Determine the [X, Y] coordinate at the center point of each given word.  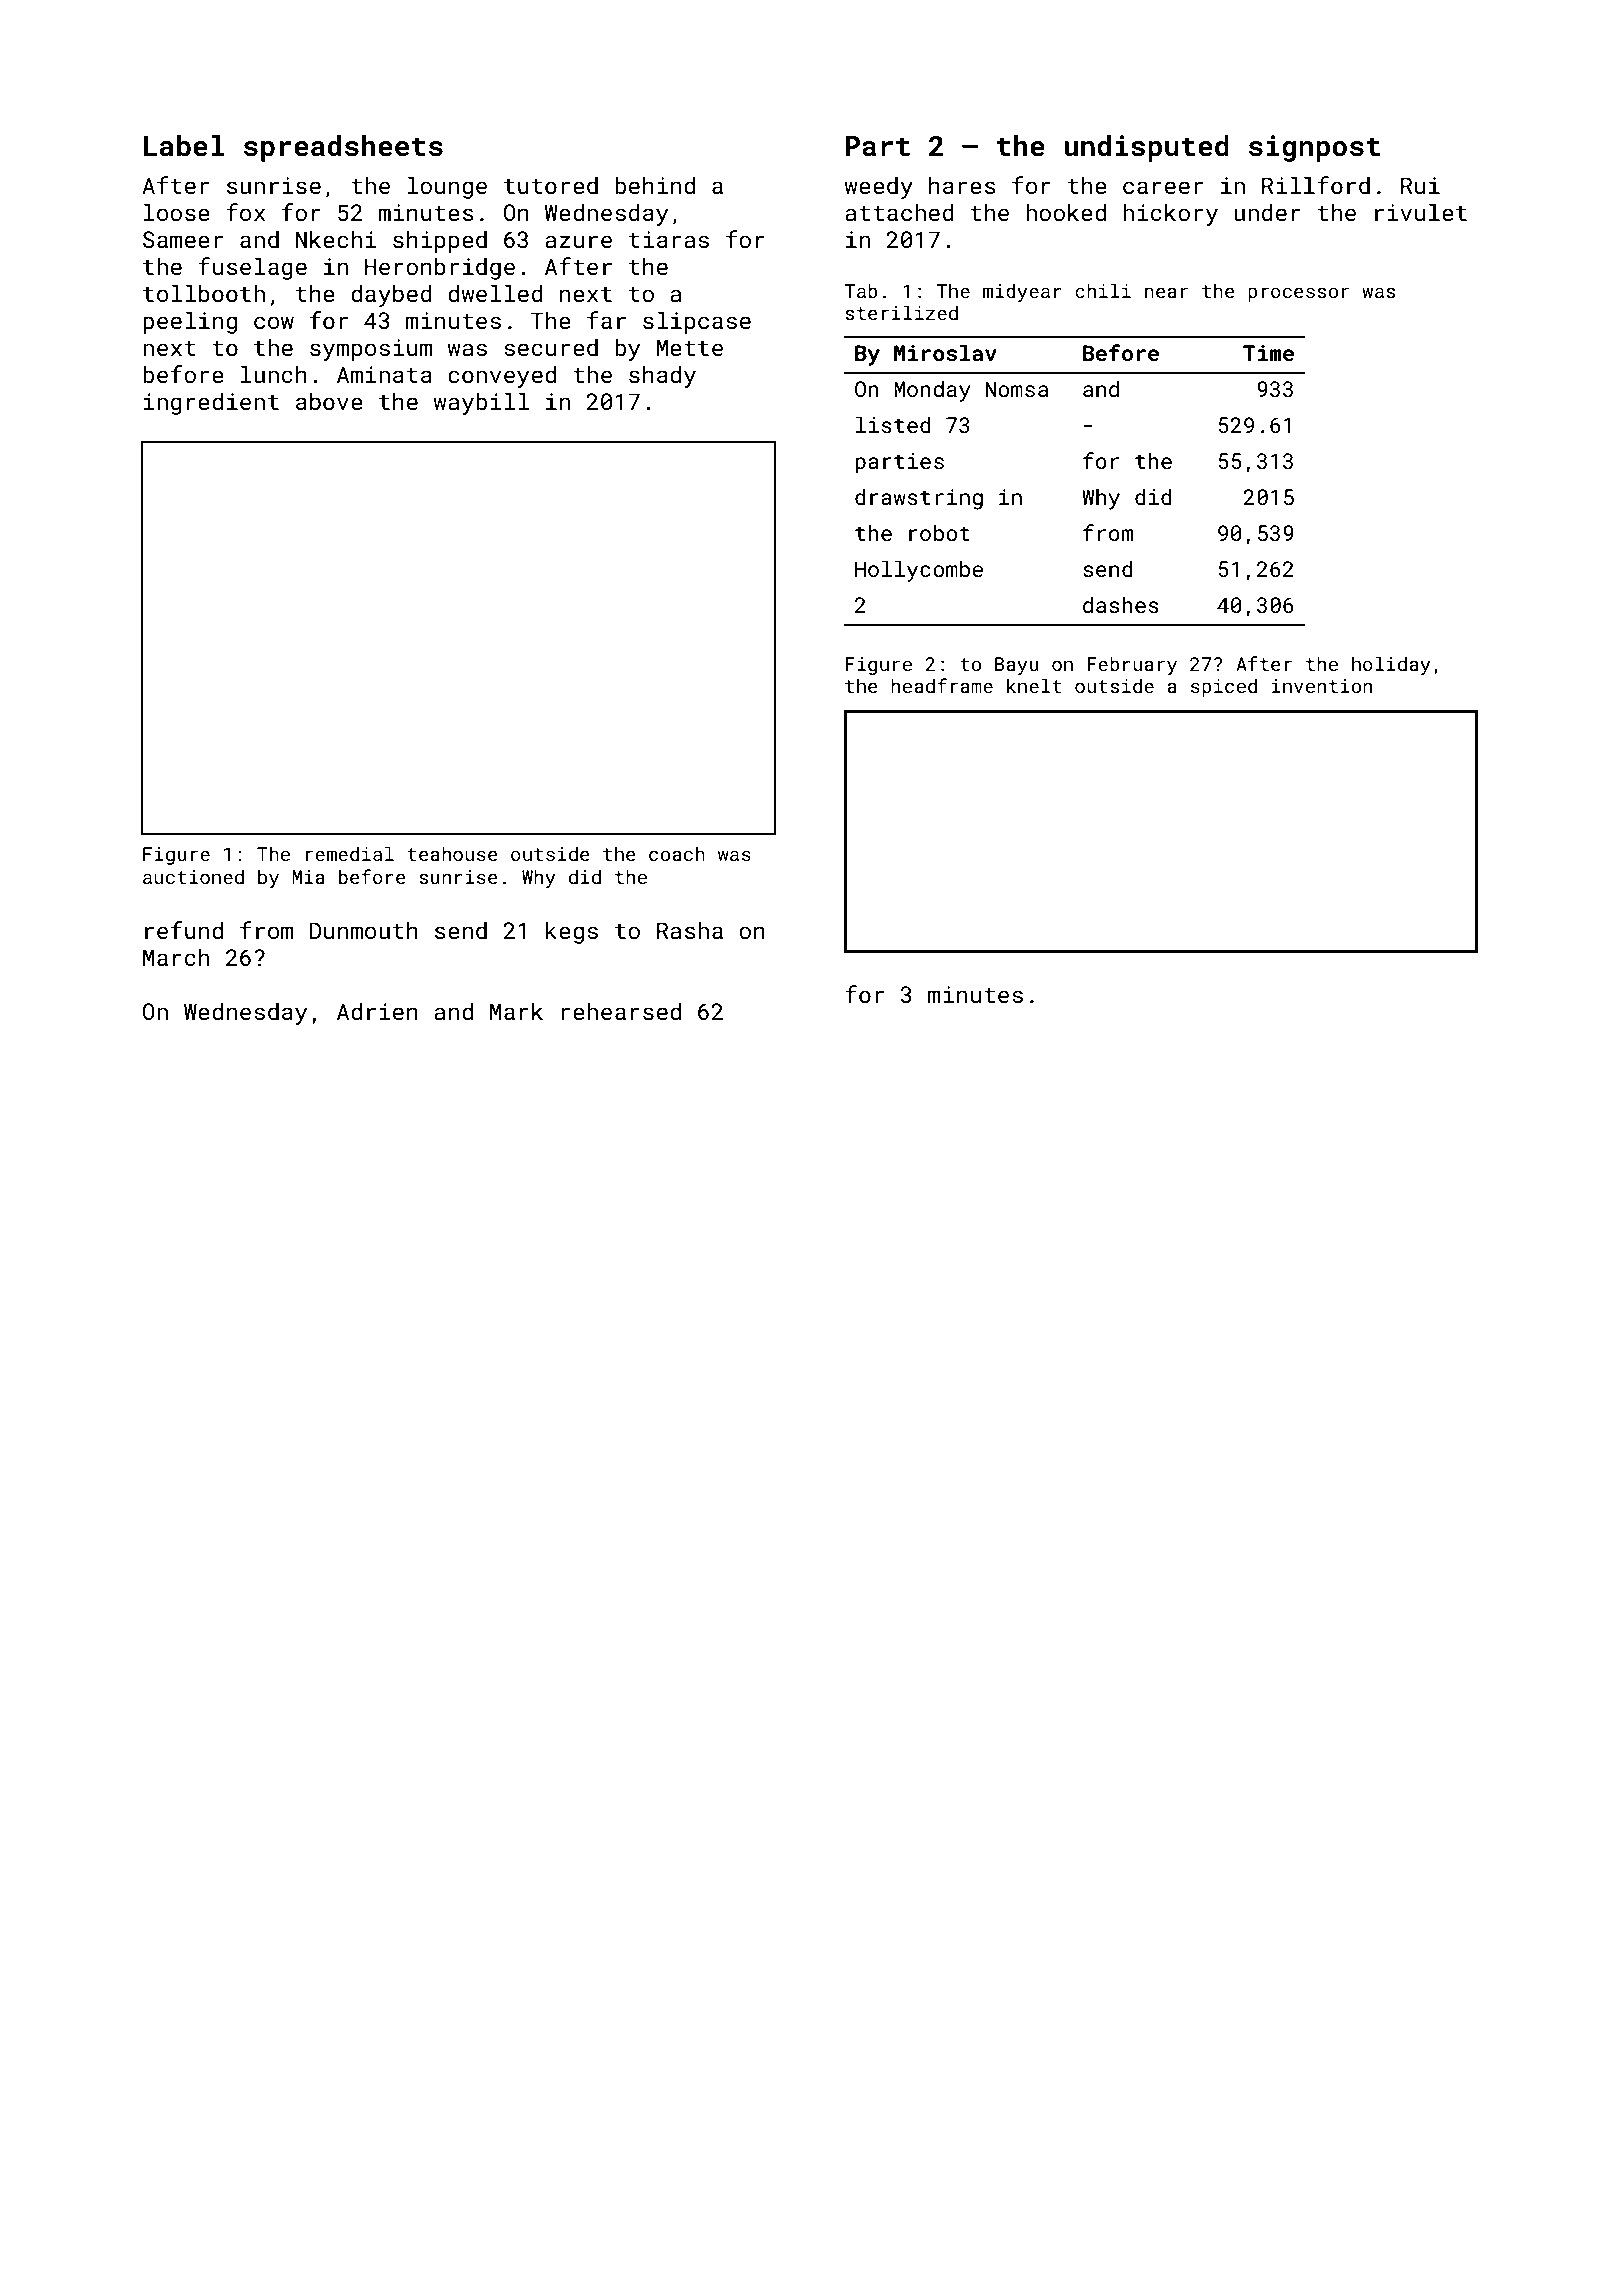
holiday [1391, 665]
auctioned [193, 876]
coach [677, 853]
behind [655, 185]
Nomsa [1016, 389]
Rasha [690, 930]
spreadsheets [343, 148]
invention [1322, 686]
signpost [1314, 148]
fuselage [252, 268]
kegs [572, 932]
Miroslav [945, 352]
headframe [942, 685]
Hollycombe [919, 571]
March [176, 957]
